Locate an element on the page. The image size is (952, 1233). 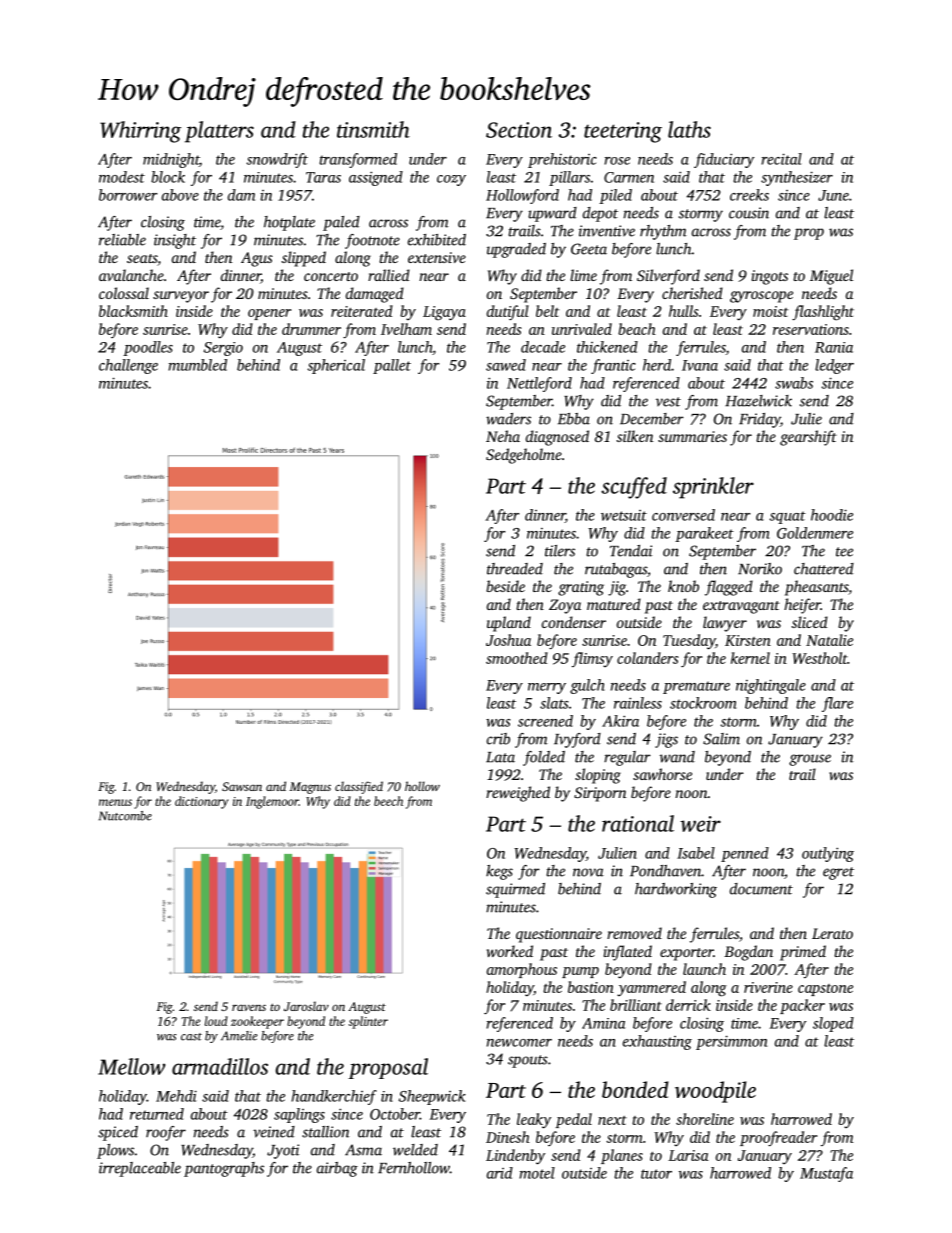
mumbled is located at coordinates (197, 365).
